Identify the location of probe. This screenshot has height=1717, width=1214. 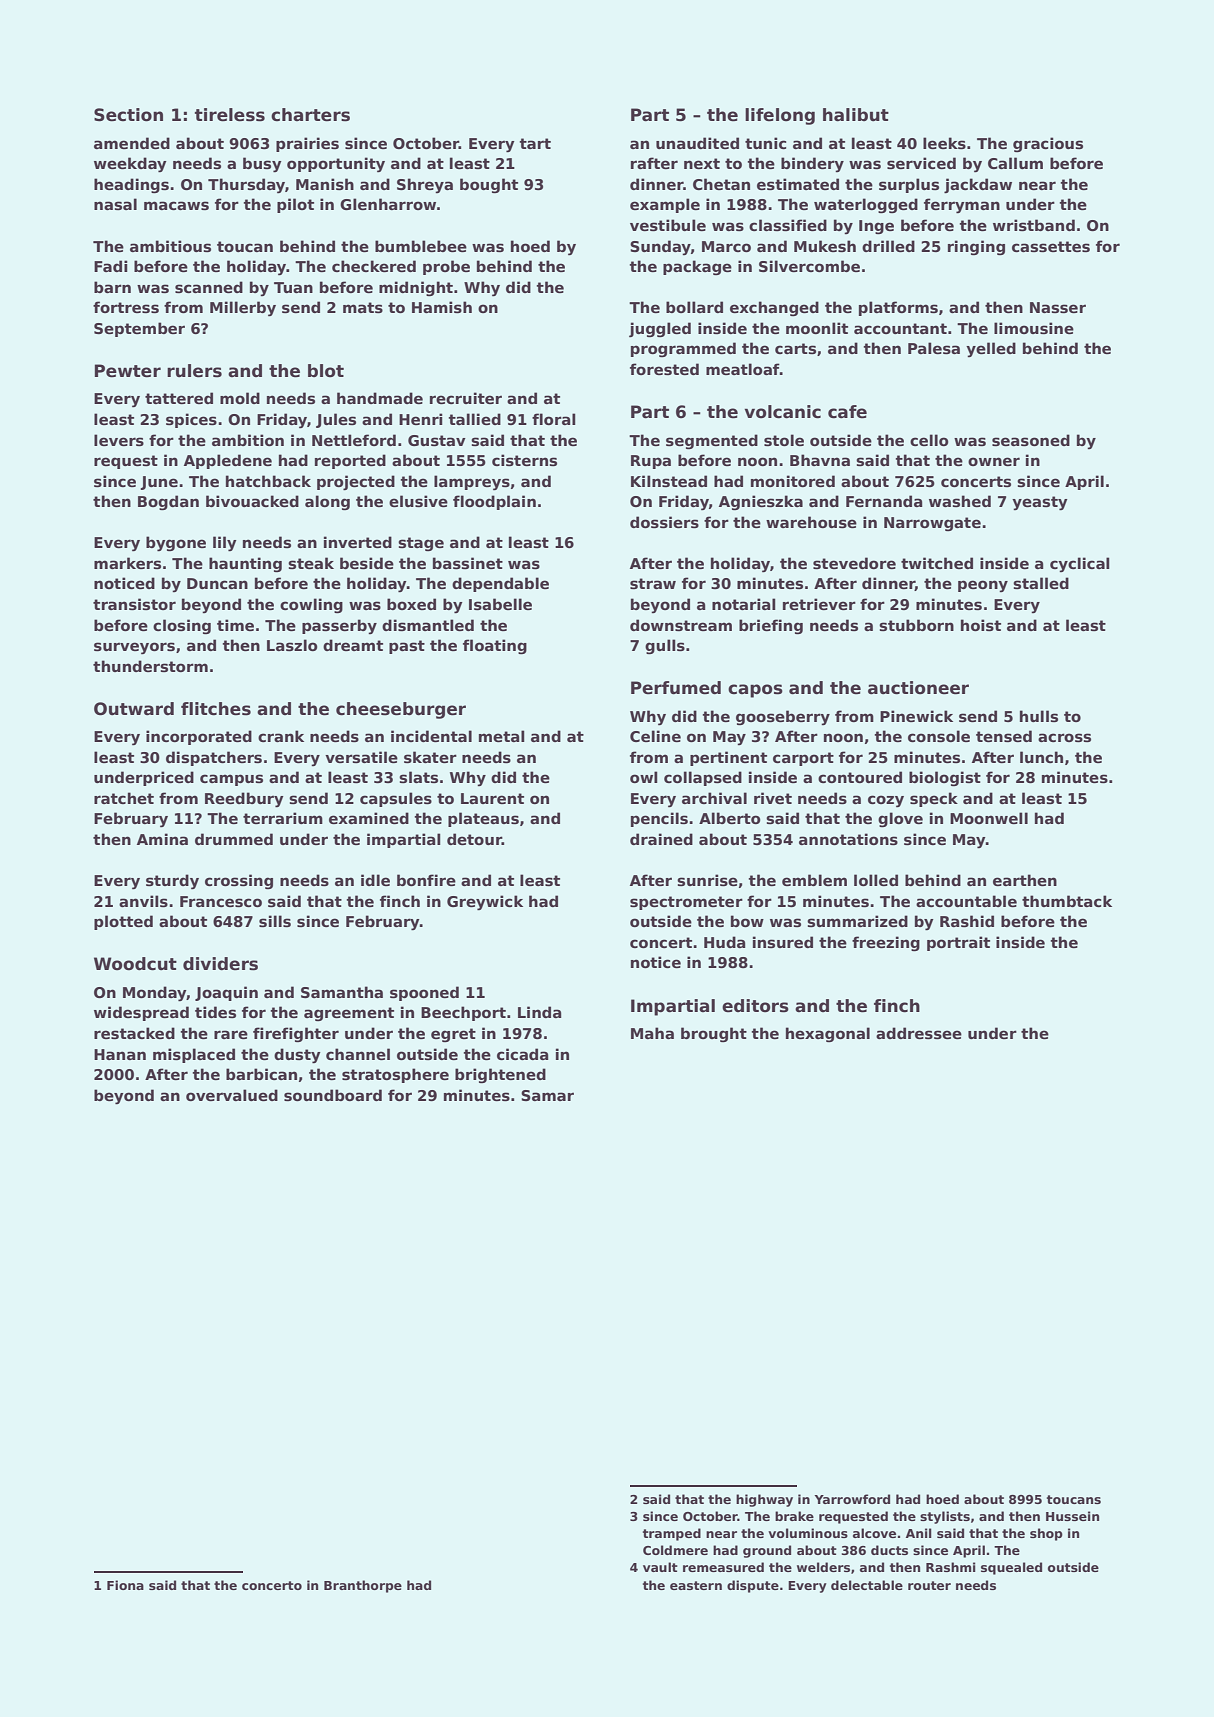
(446, 267).
